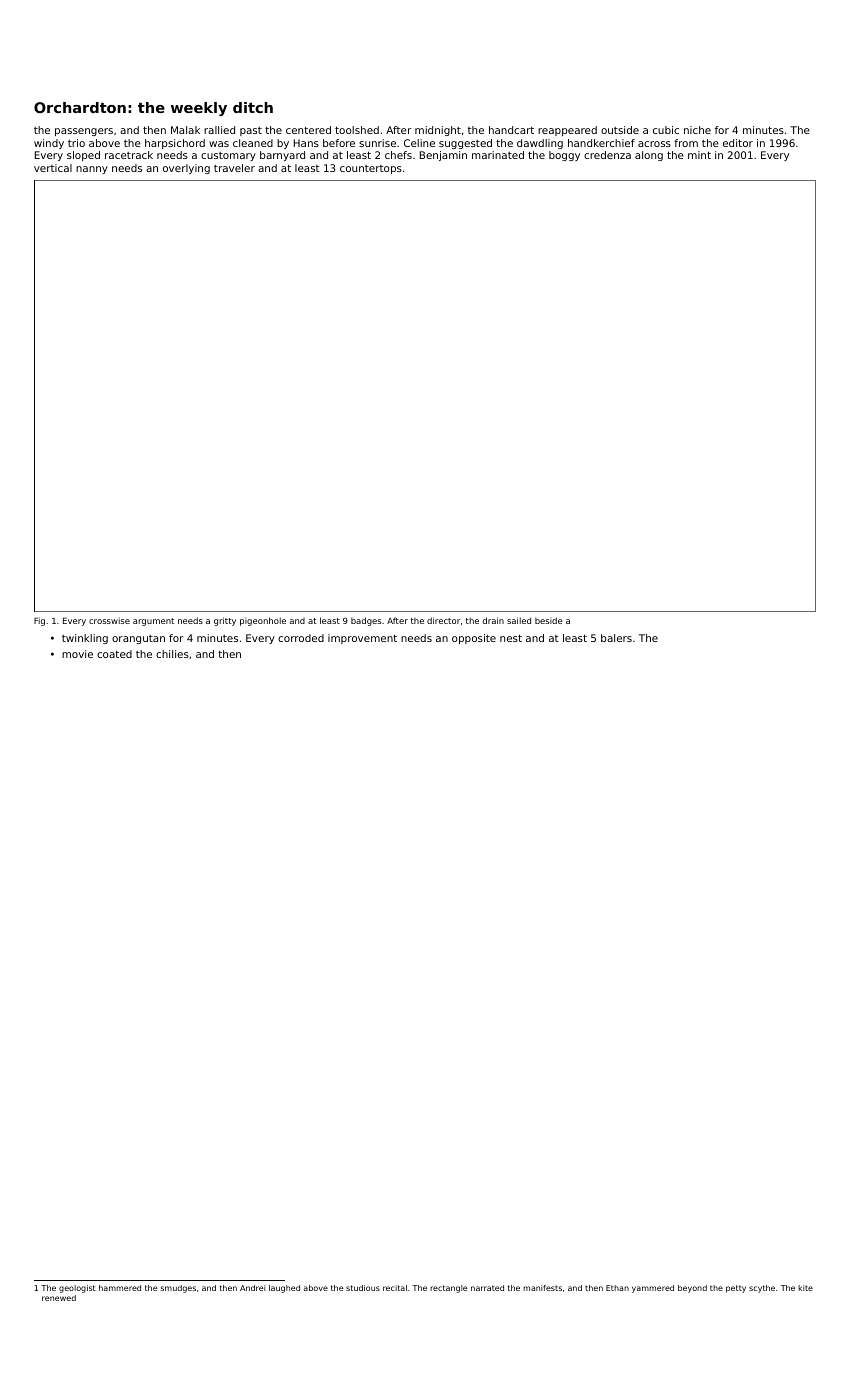 The image size is (849, 1400). I want to click on niche, so click(697, 130).
